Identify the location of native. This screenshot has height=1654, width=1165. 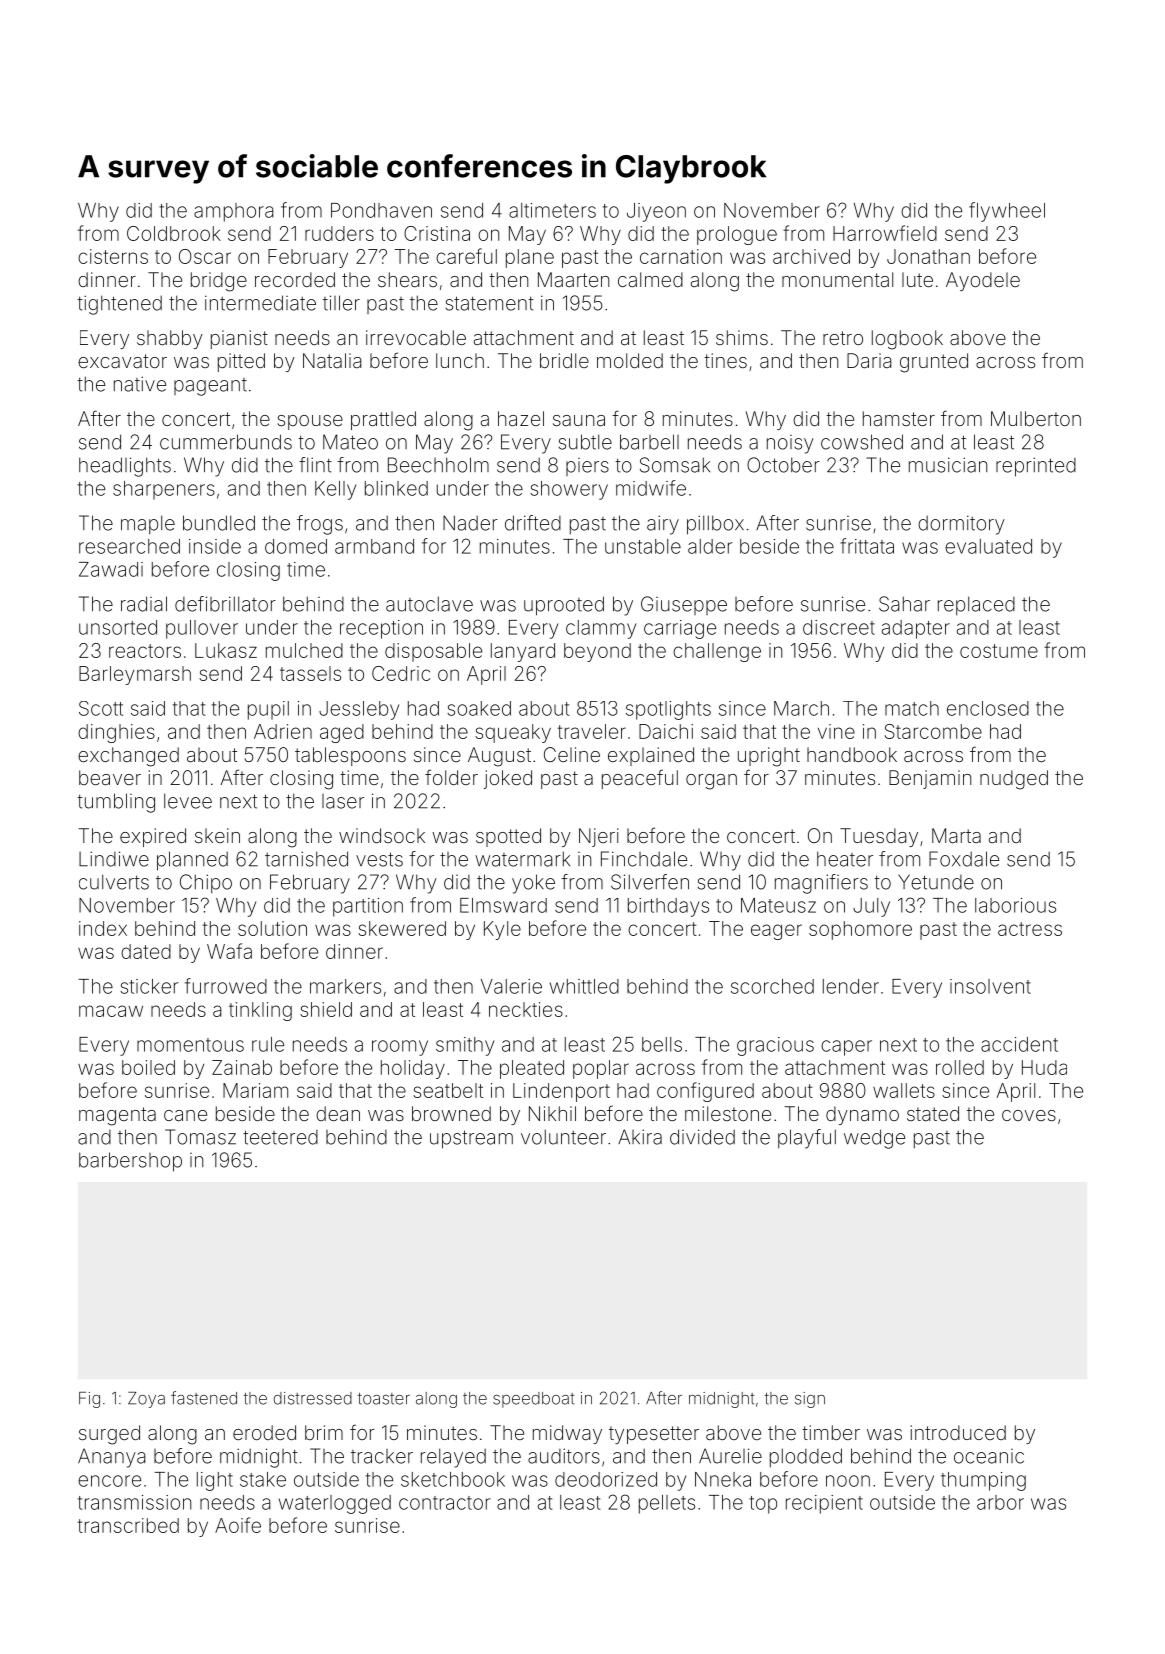
(140, 384).
